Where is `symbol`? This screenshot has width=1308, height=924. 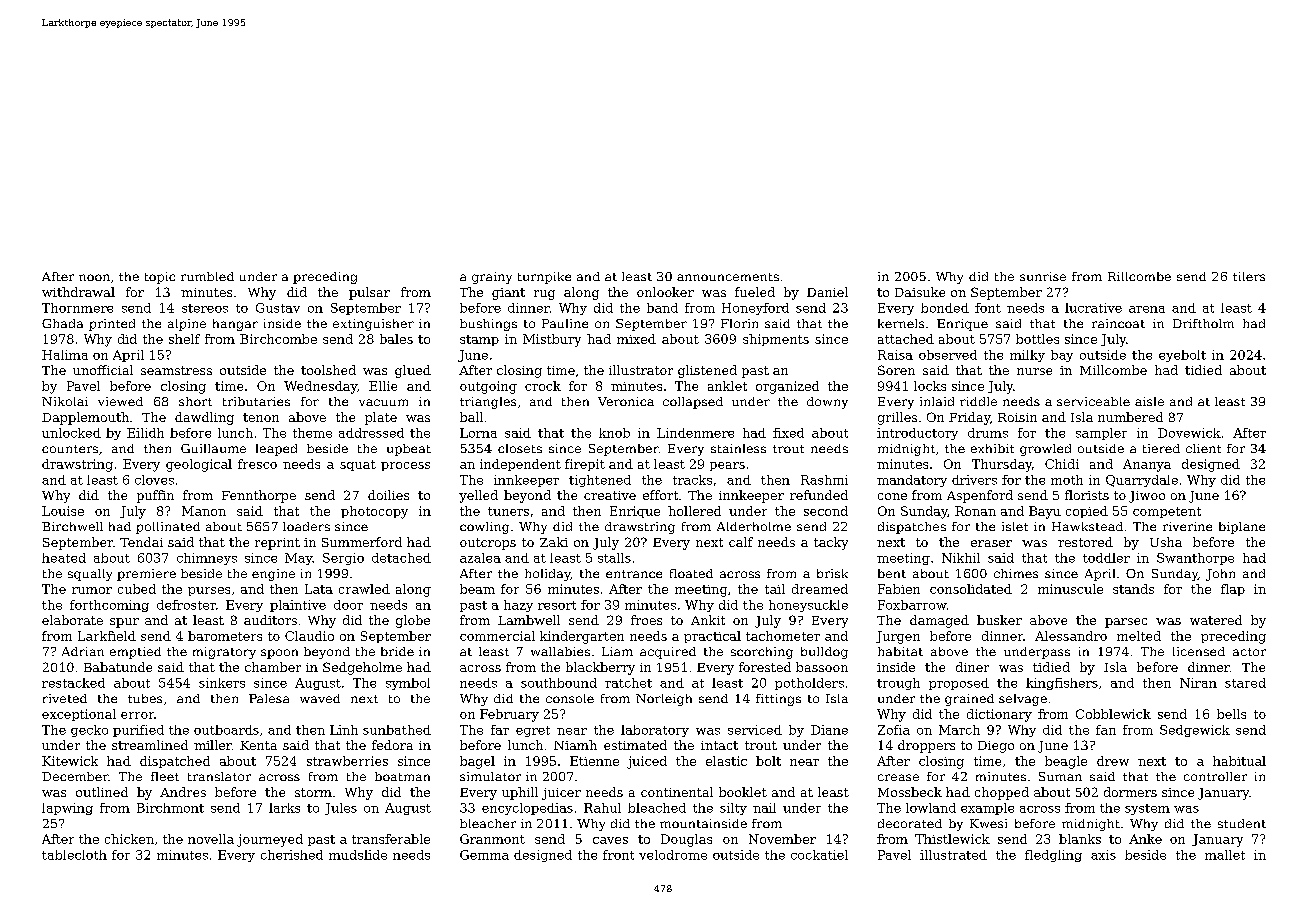
symbol is located at coordinates (408, 684).
